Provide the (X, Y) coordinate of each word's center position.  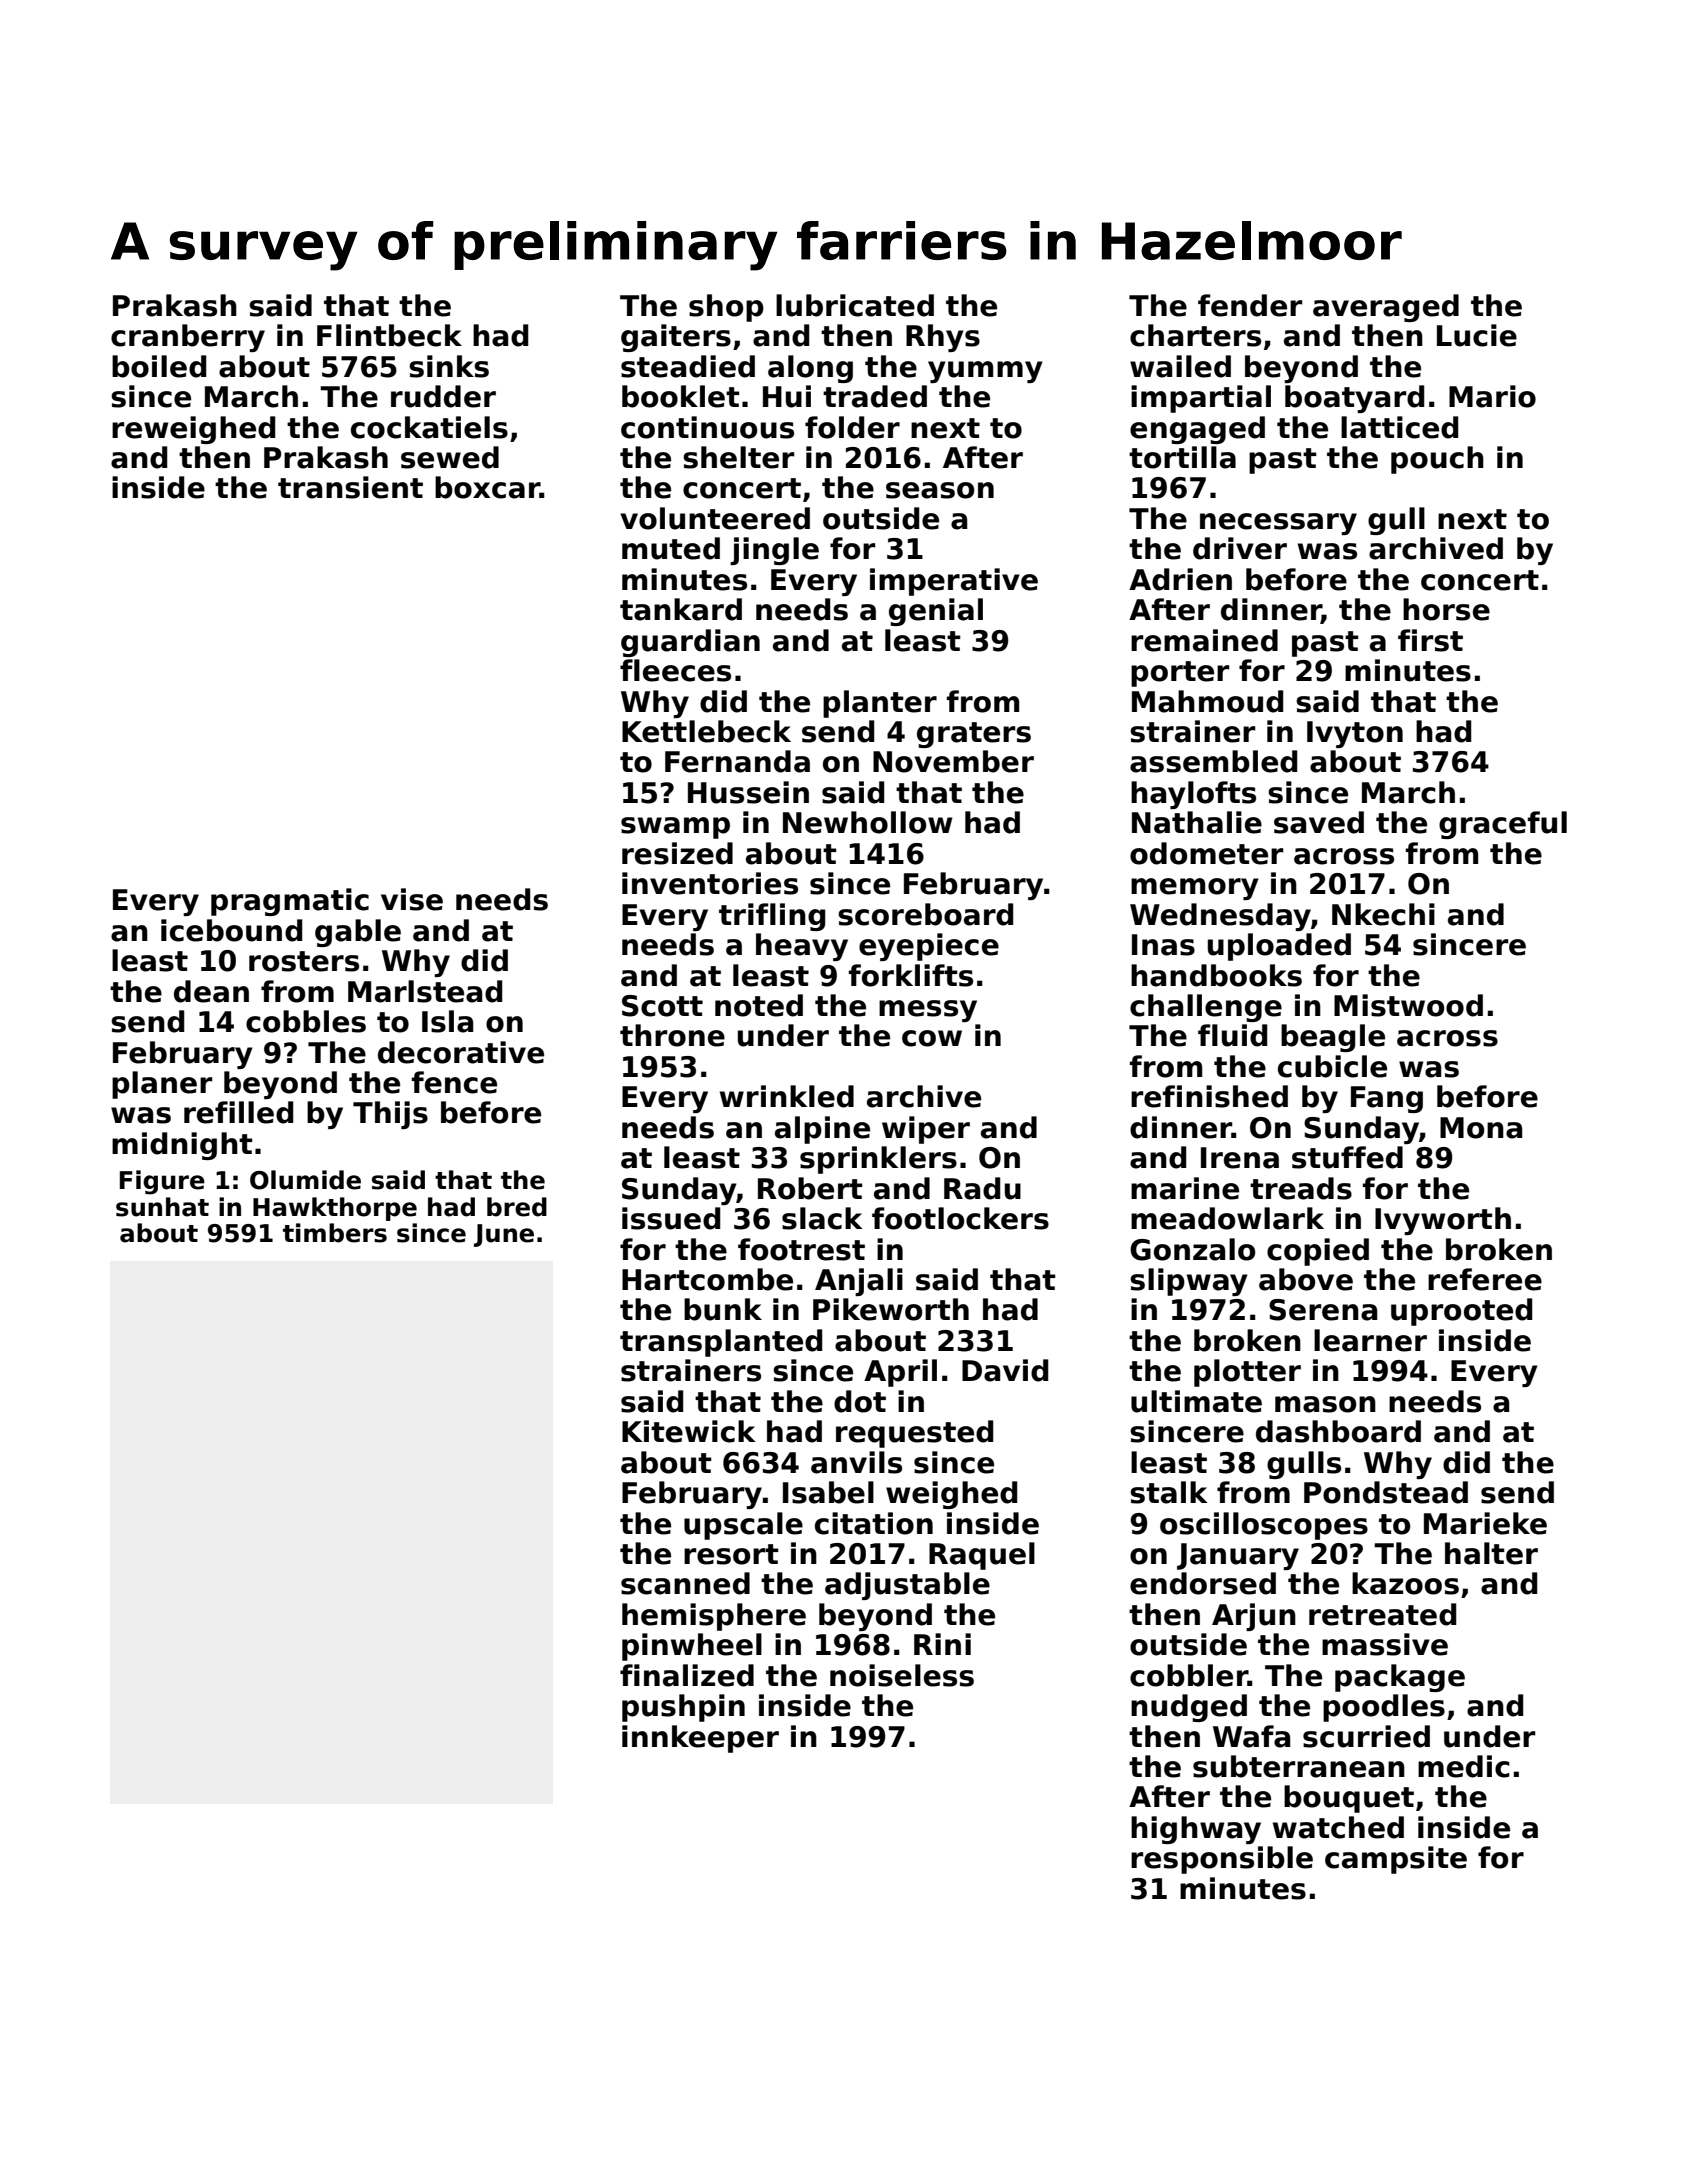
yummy (985, 372)
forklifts (911, 975)
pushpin (683, 1708)
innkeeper (700, 1739)
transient (350, 487)
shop (726, 308)
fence (454, 1082)
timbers (335, 1233)
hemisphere (714, 1617)
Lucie (1477, 335)
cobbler (1189, 1675)
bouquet (1349, 1799)
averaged (1386, 308)
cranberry (188, 338)
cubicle (1332, 1066)
